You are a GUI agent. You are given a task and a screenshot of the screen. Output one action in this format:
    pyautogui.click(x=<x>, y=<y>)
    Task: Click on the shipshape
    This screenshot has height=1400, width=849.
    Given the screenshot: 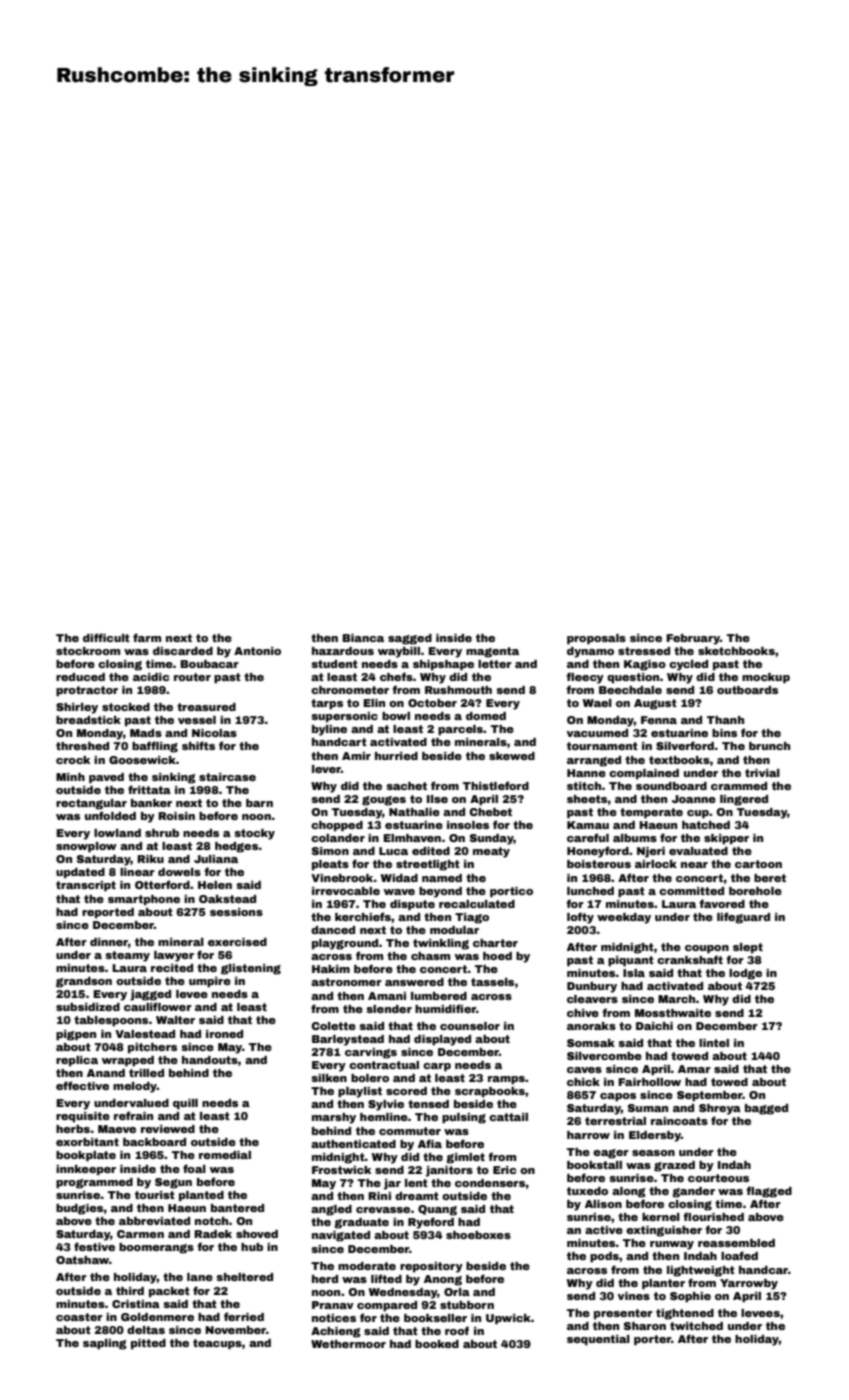 What is the action you would take?
    pyautogui.click(x=443, y=665)
